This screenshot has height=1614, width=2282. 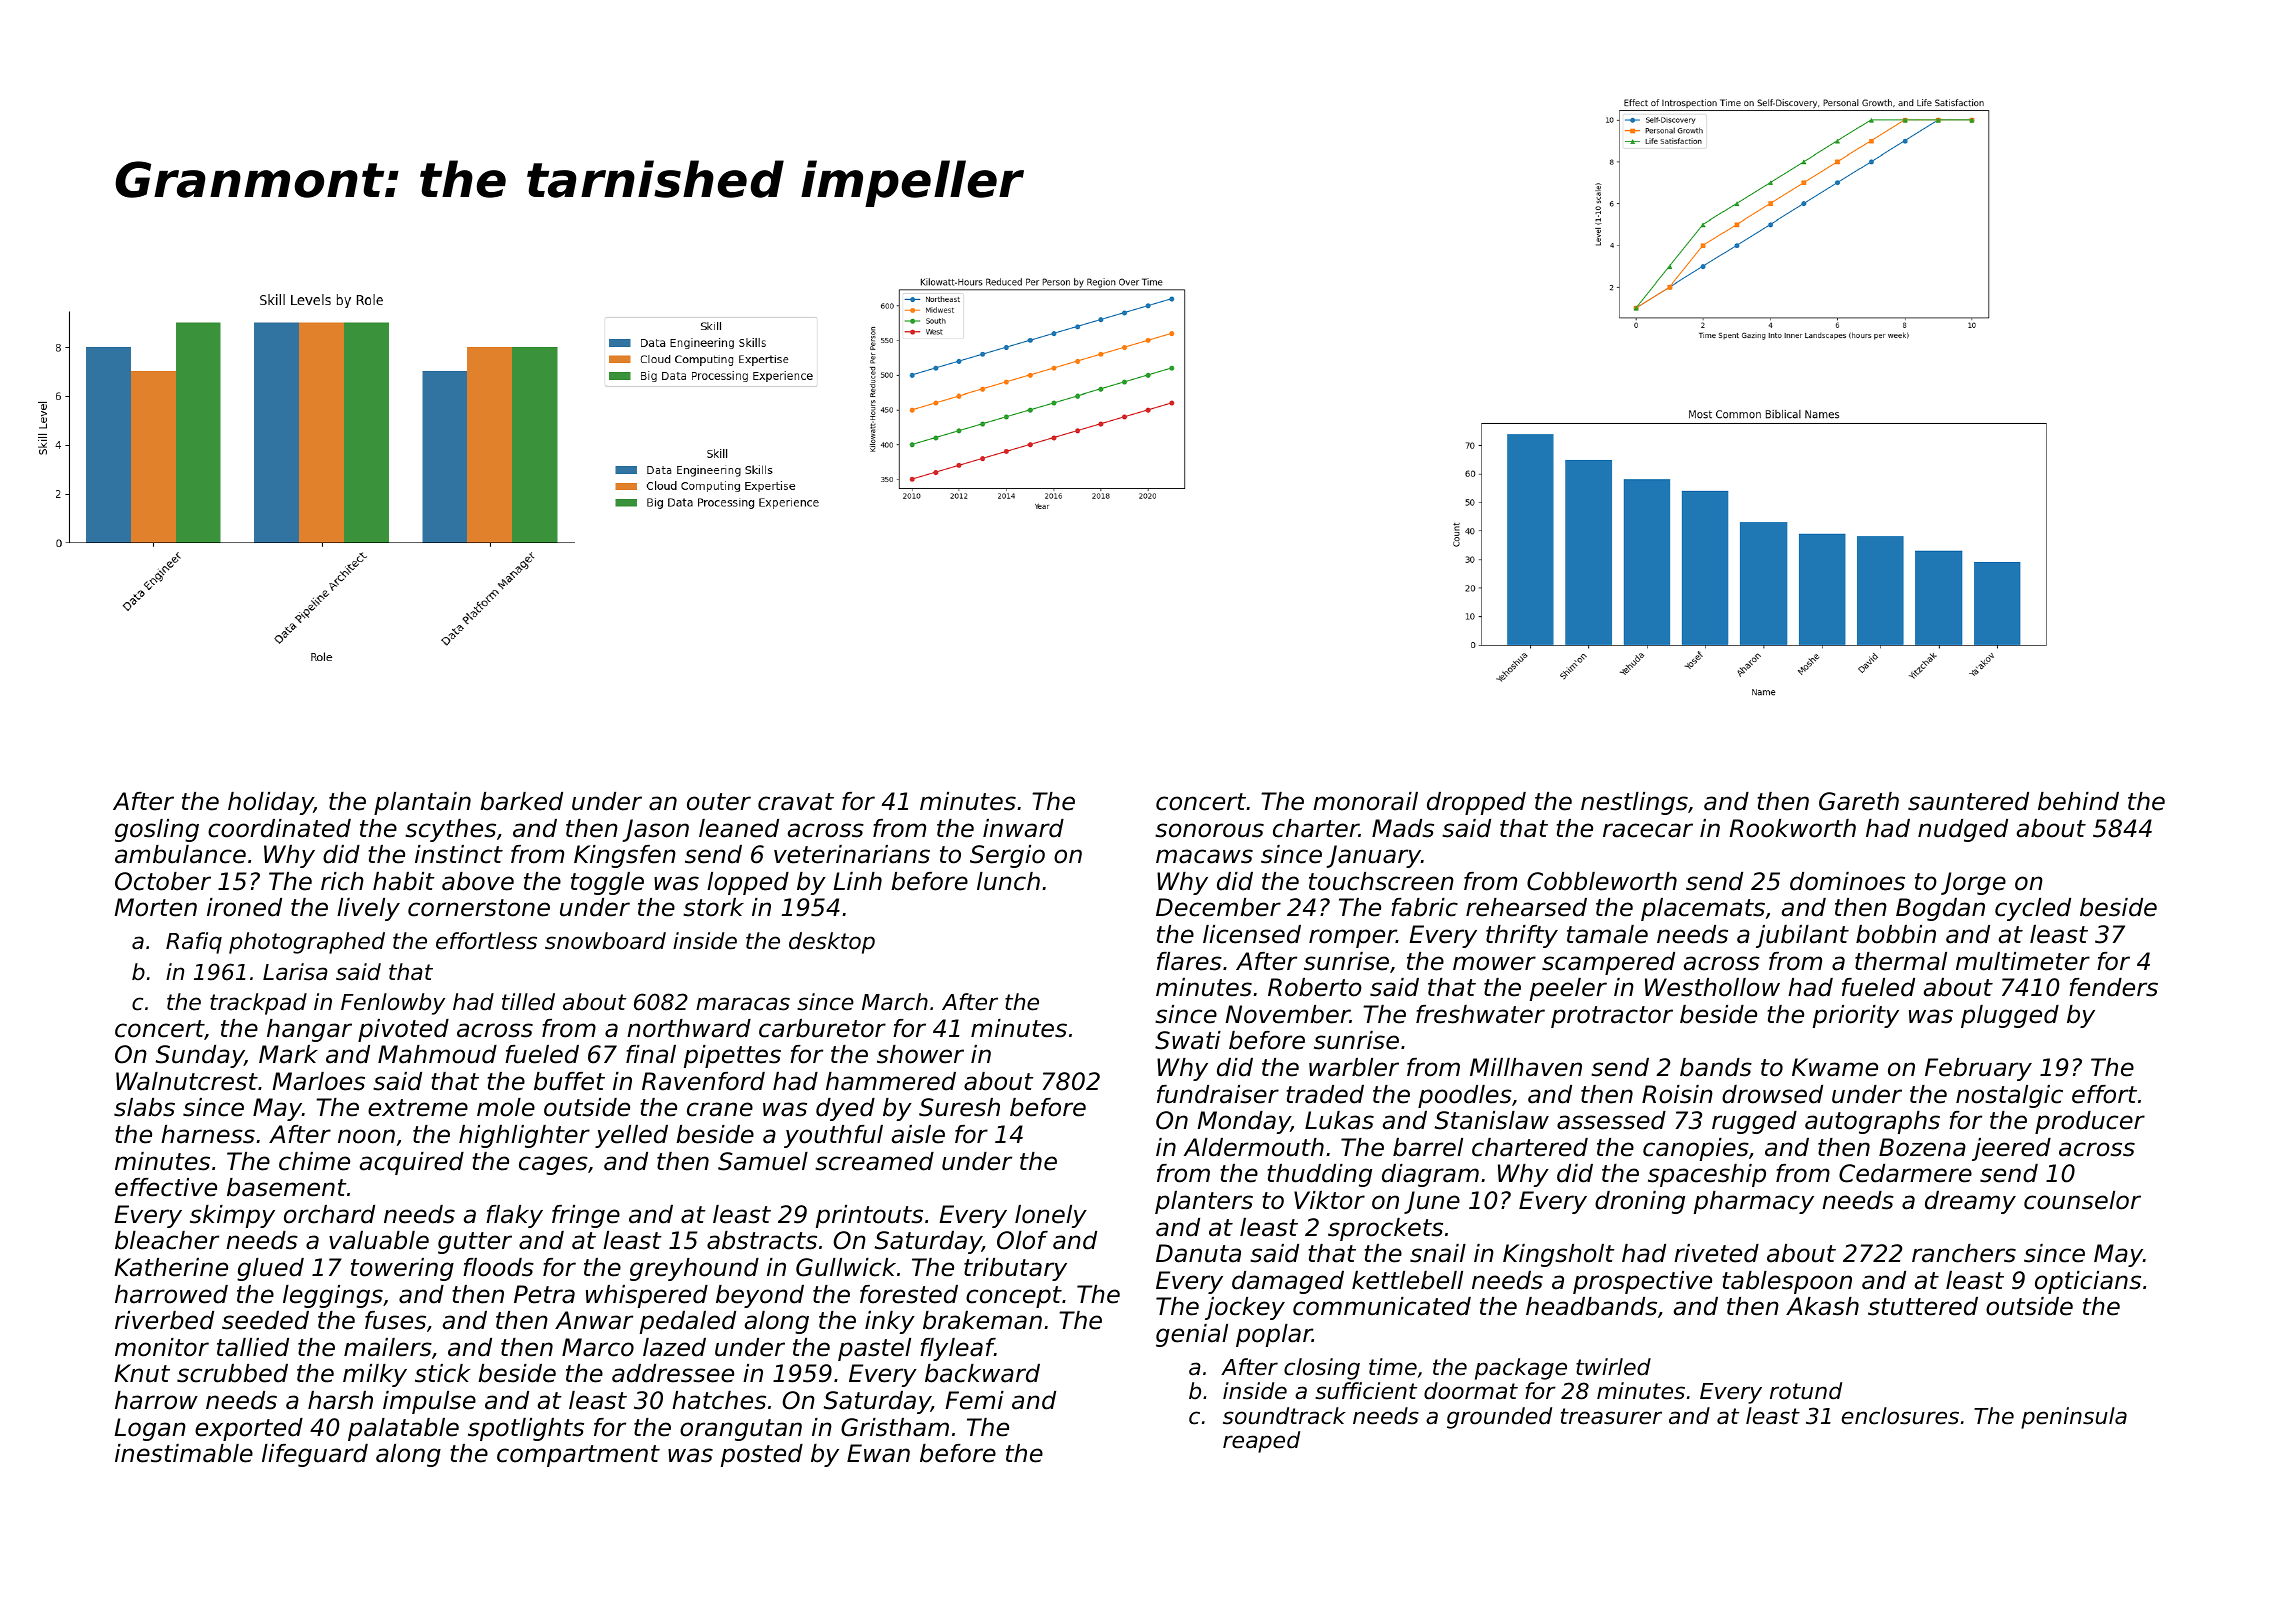 I want to click on screamed, so click(x=874, y=1161).
